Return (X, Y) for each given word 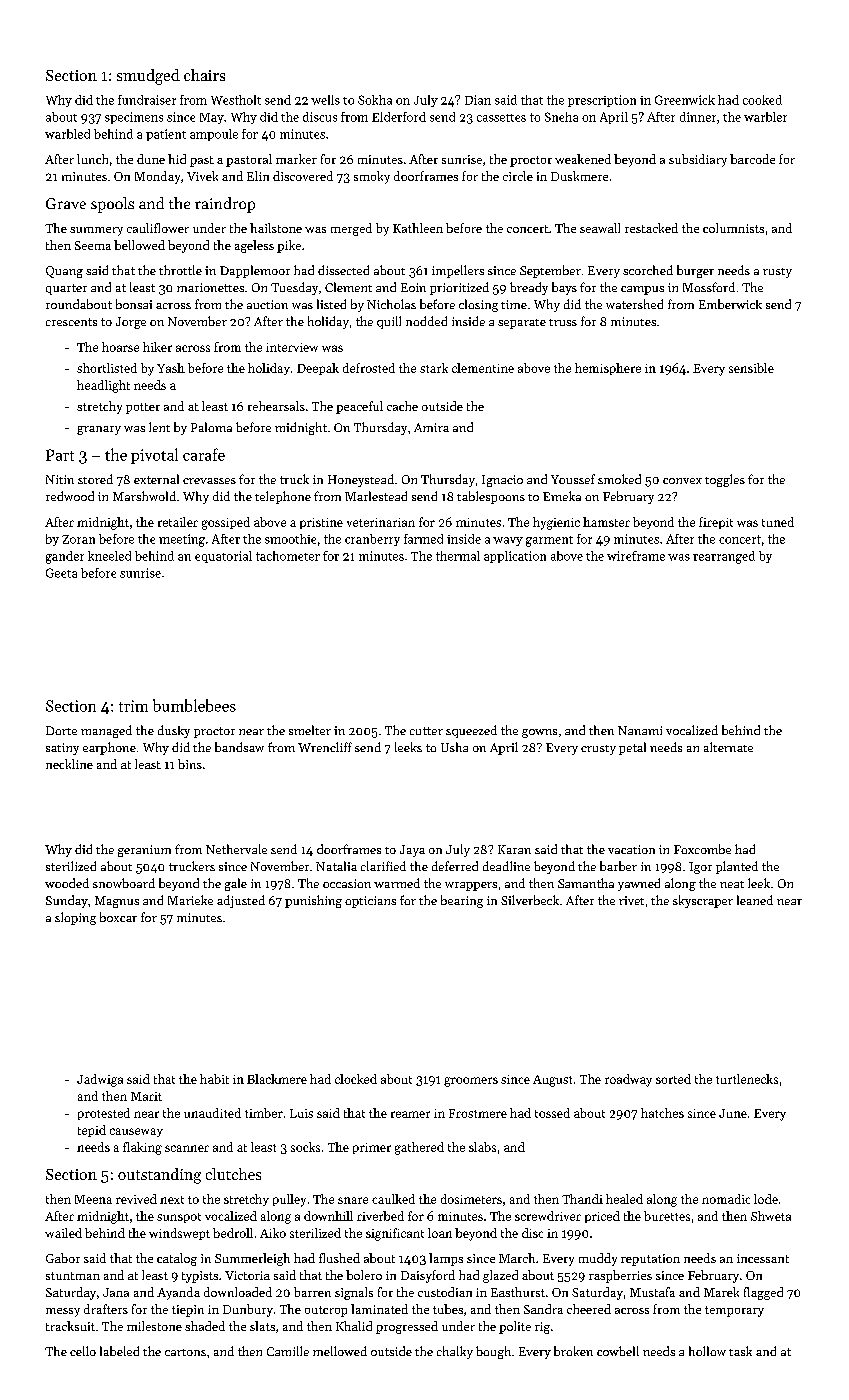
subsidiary (698, 160)
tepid (92, 1131)
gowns (539, 733)
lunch (92, 159)
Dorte (61, 730)
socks (305, 1147)
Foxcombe (702, 849)
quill (389, 322)
